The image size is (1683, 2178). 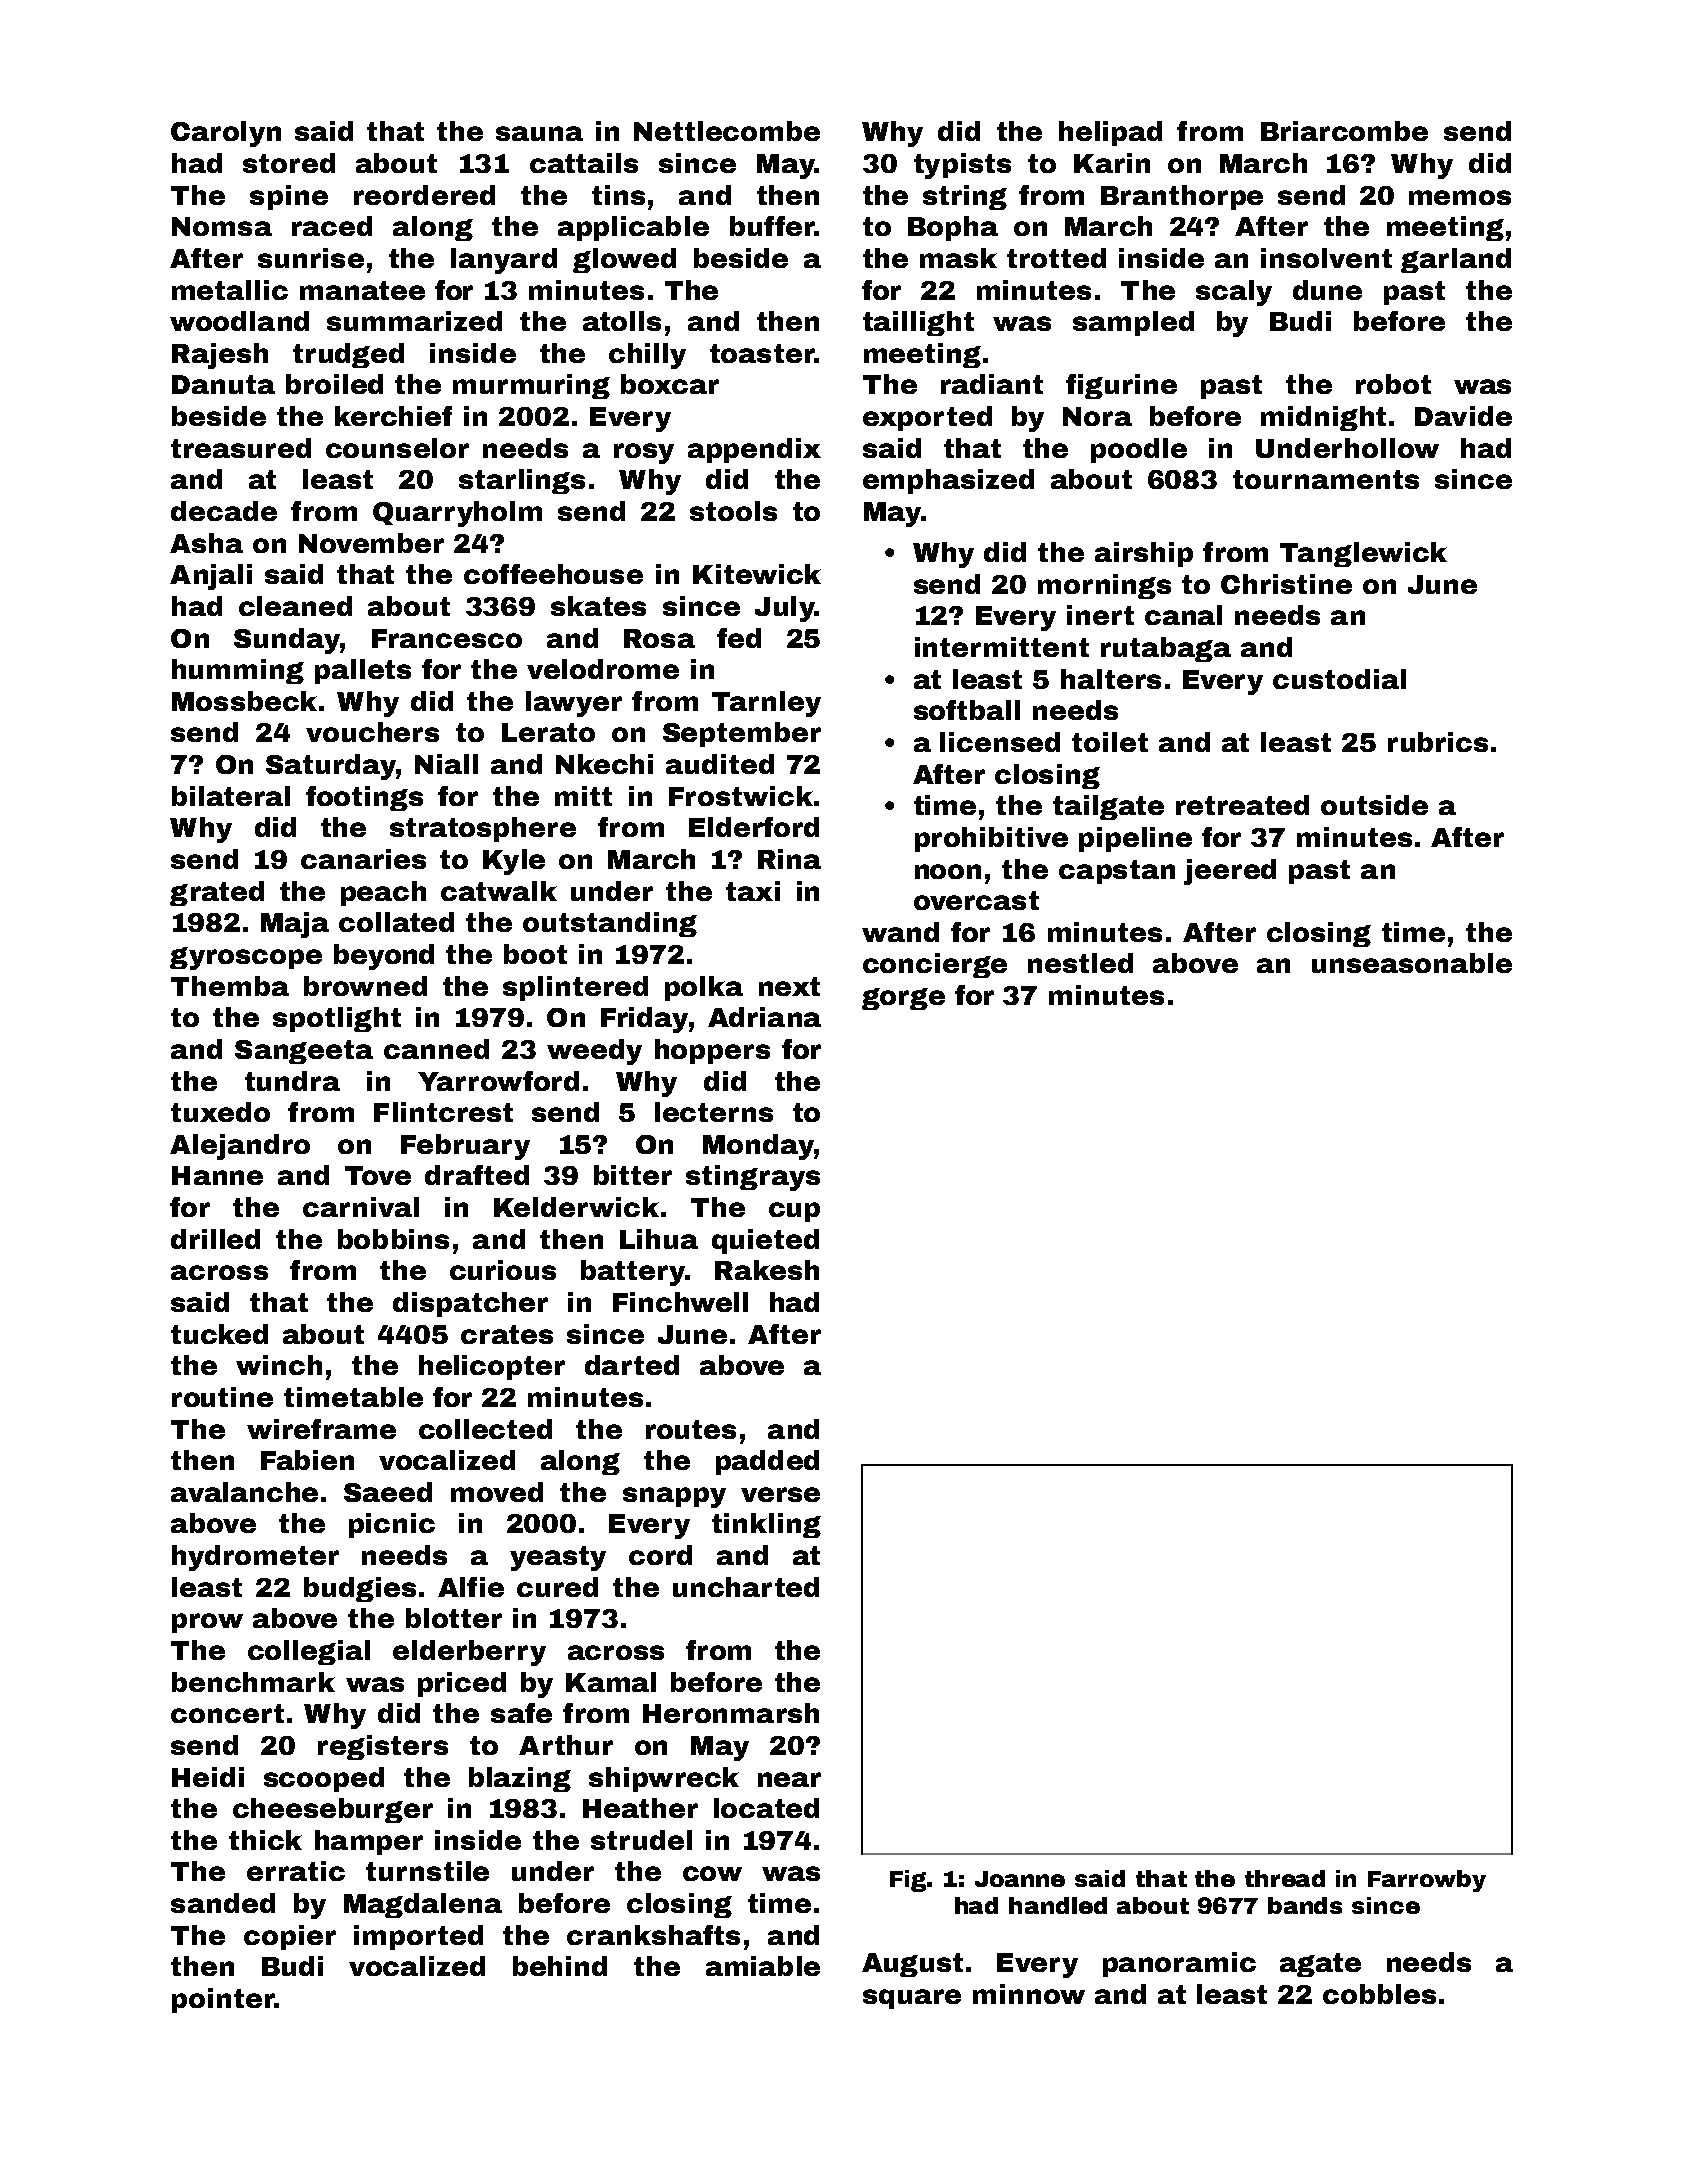 What do you see at coordinates (763, 1966) in the screenshot?
I see `amiable` at bounding box center [763, 1966].
